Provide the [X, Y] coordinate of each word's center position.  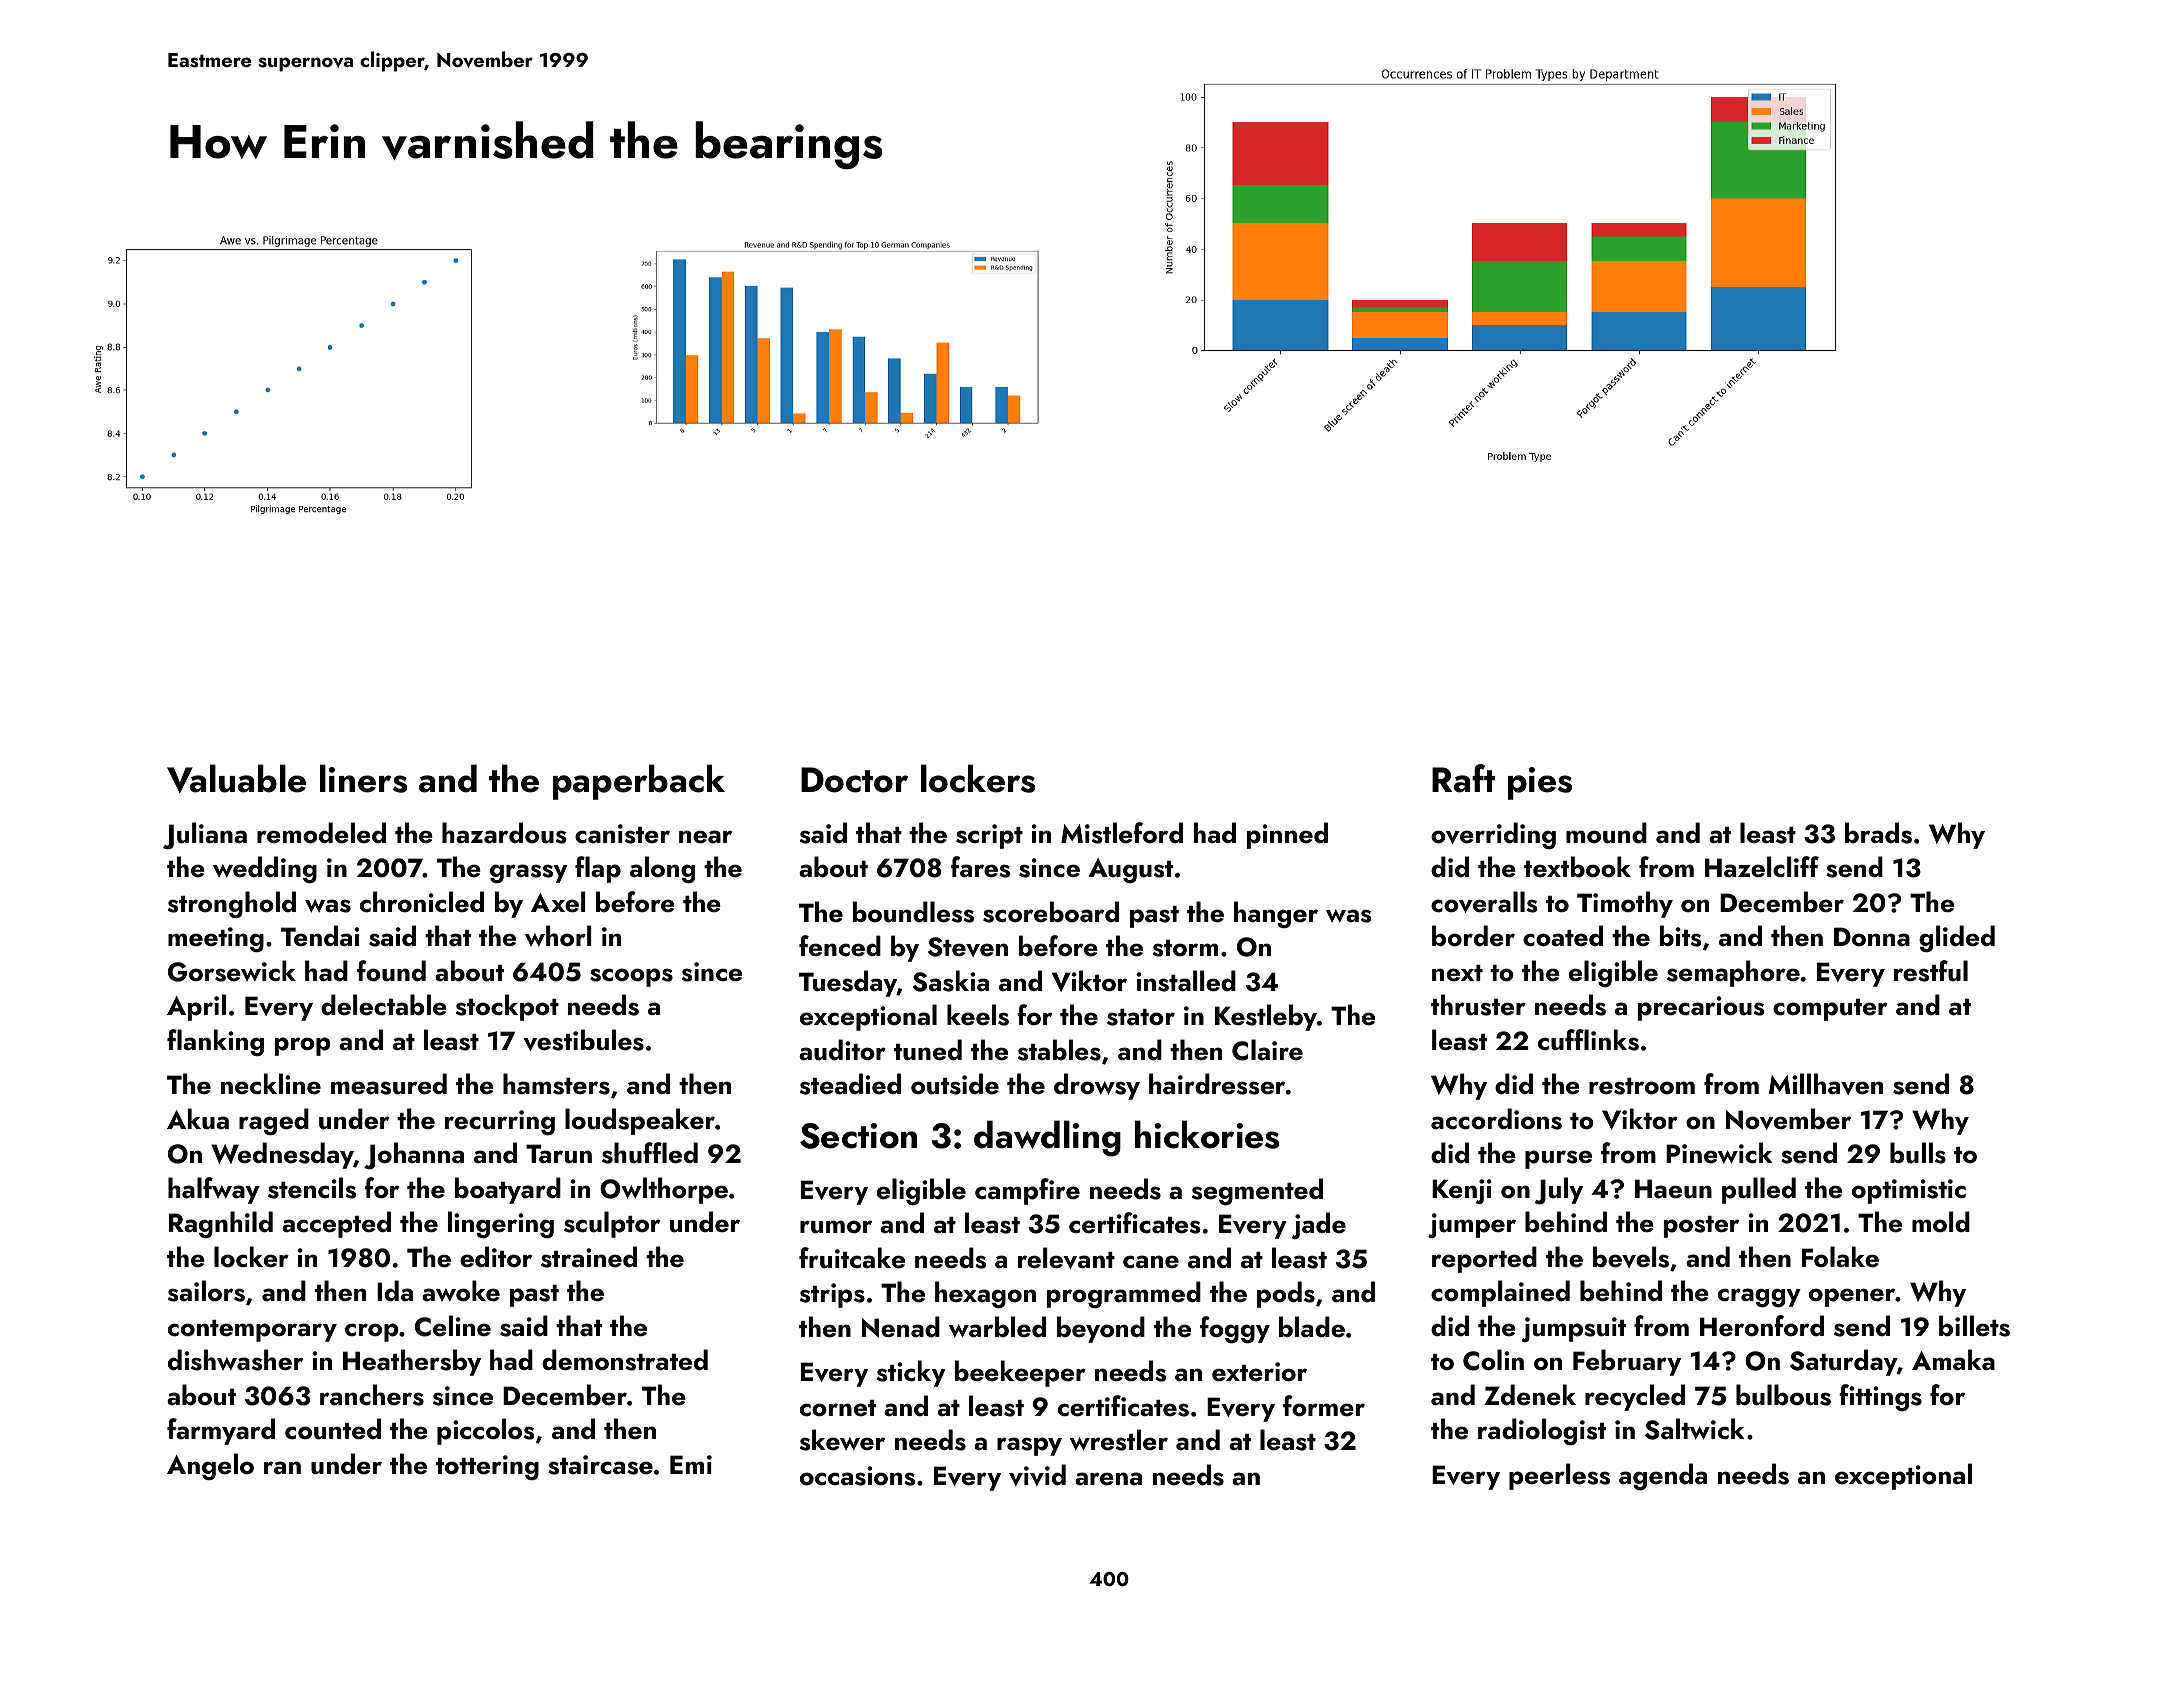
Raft [1463, 778]
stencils [312, 1188]
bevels [1631, 1257]
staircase [600, 1465]
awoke [461, 1291]
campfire [1027, 1191]
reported [1484, 1259]
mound [1606, 833]
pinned [1287, 835]
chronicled [422, 902]
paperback [639, 782]
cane [1151, 1262]
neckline [271, 1084]
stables [1059, 1050]
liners [363, 778]
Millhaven [1826, 1084]
